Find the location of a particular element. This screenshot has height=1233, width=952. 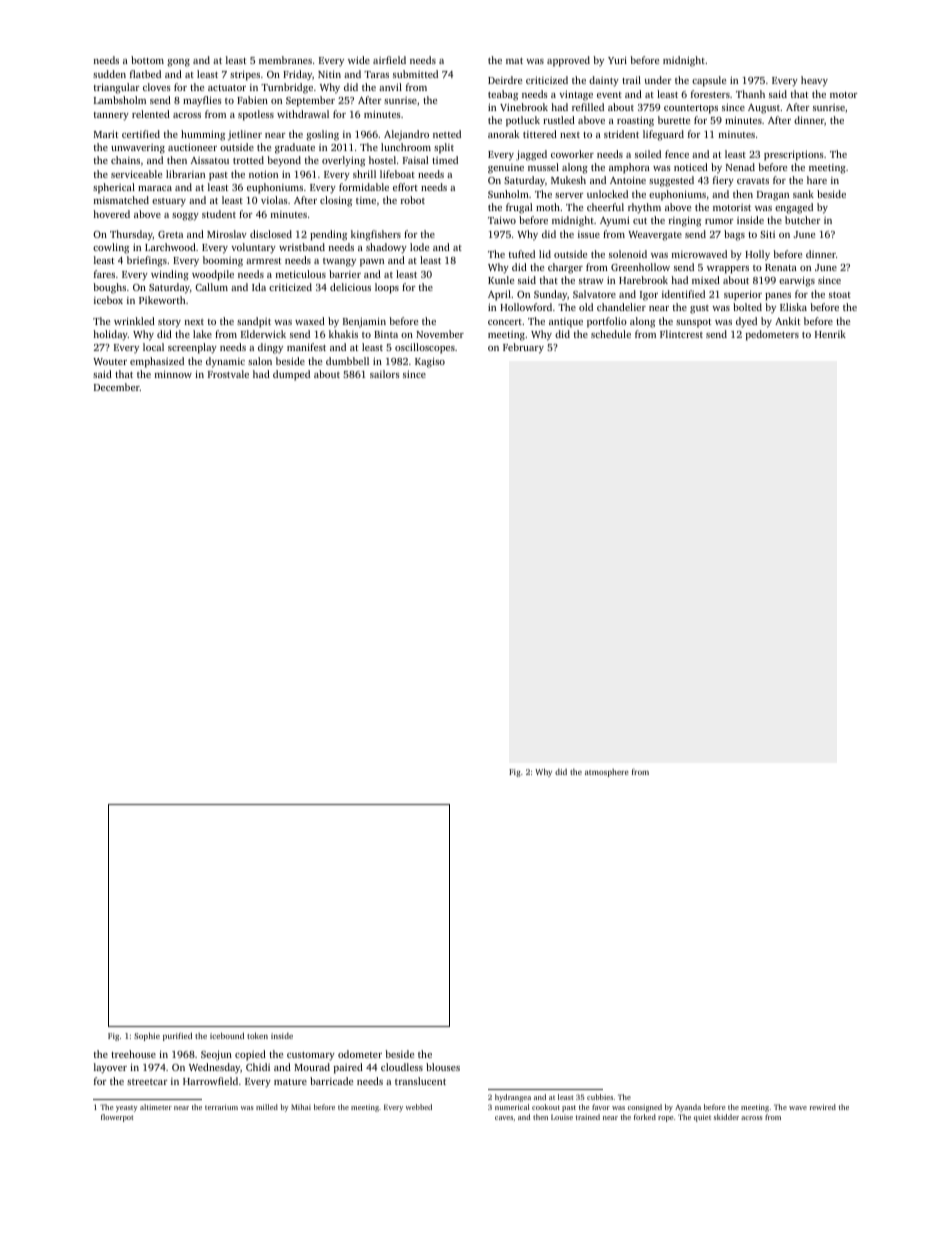

atmosphere is located at coordinates (607, 773).
